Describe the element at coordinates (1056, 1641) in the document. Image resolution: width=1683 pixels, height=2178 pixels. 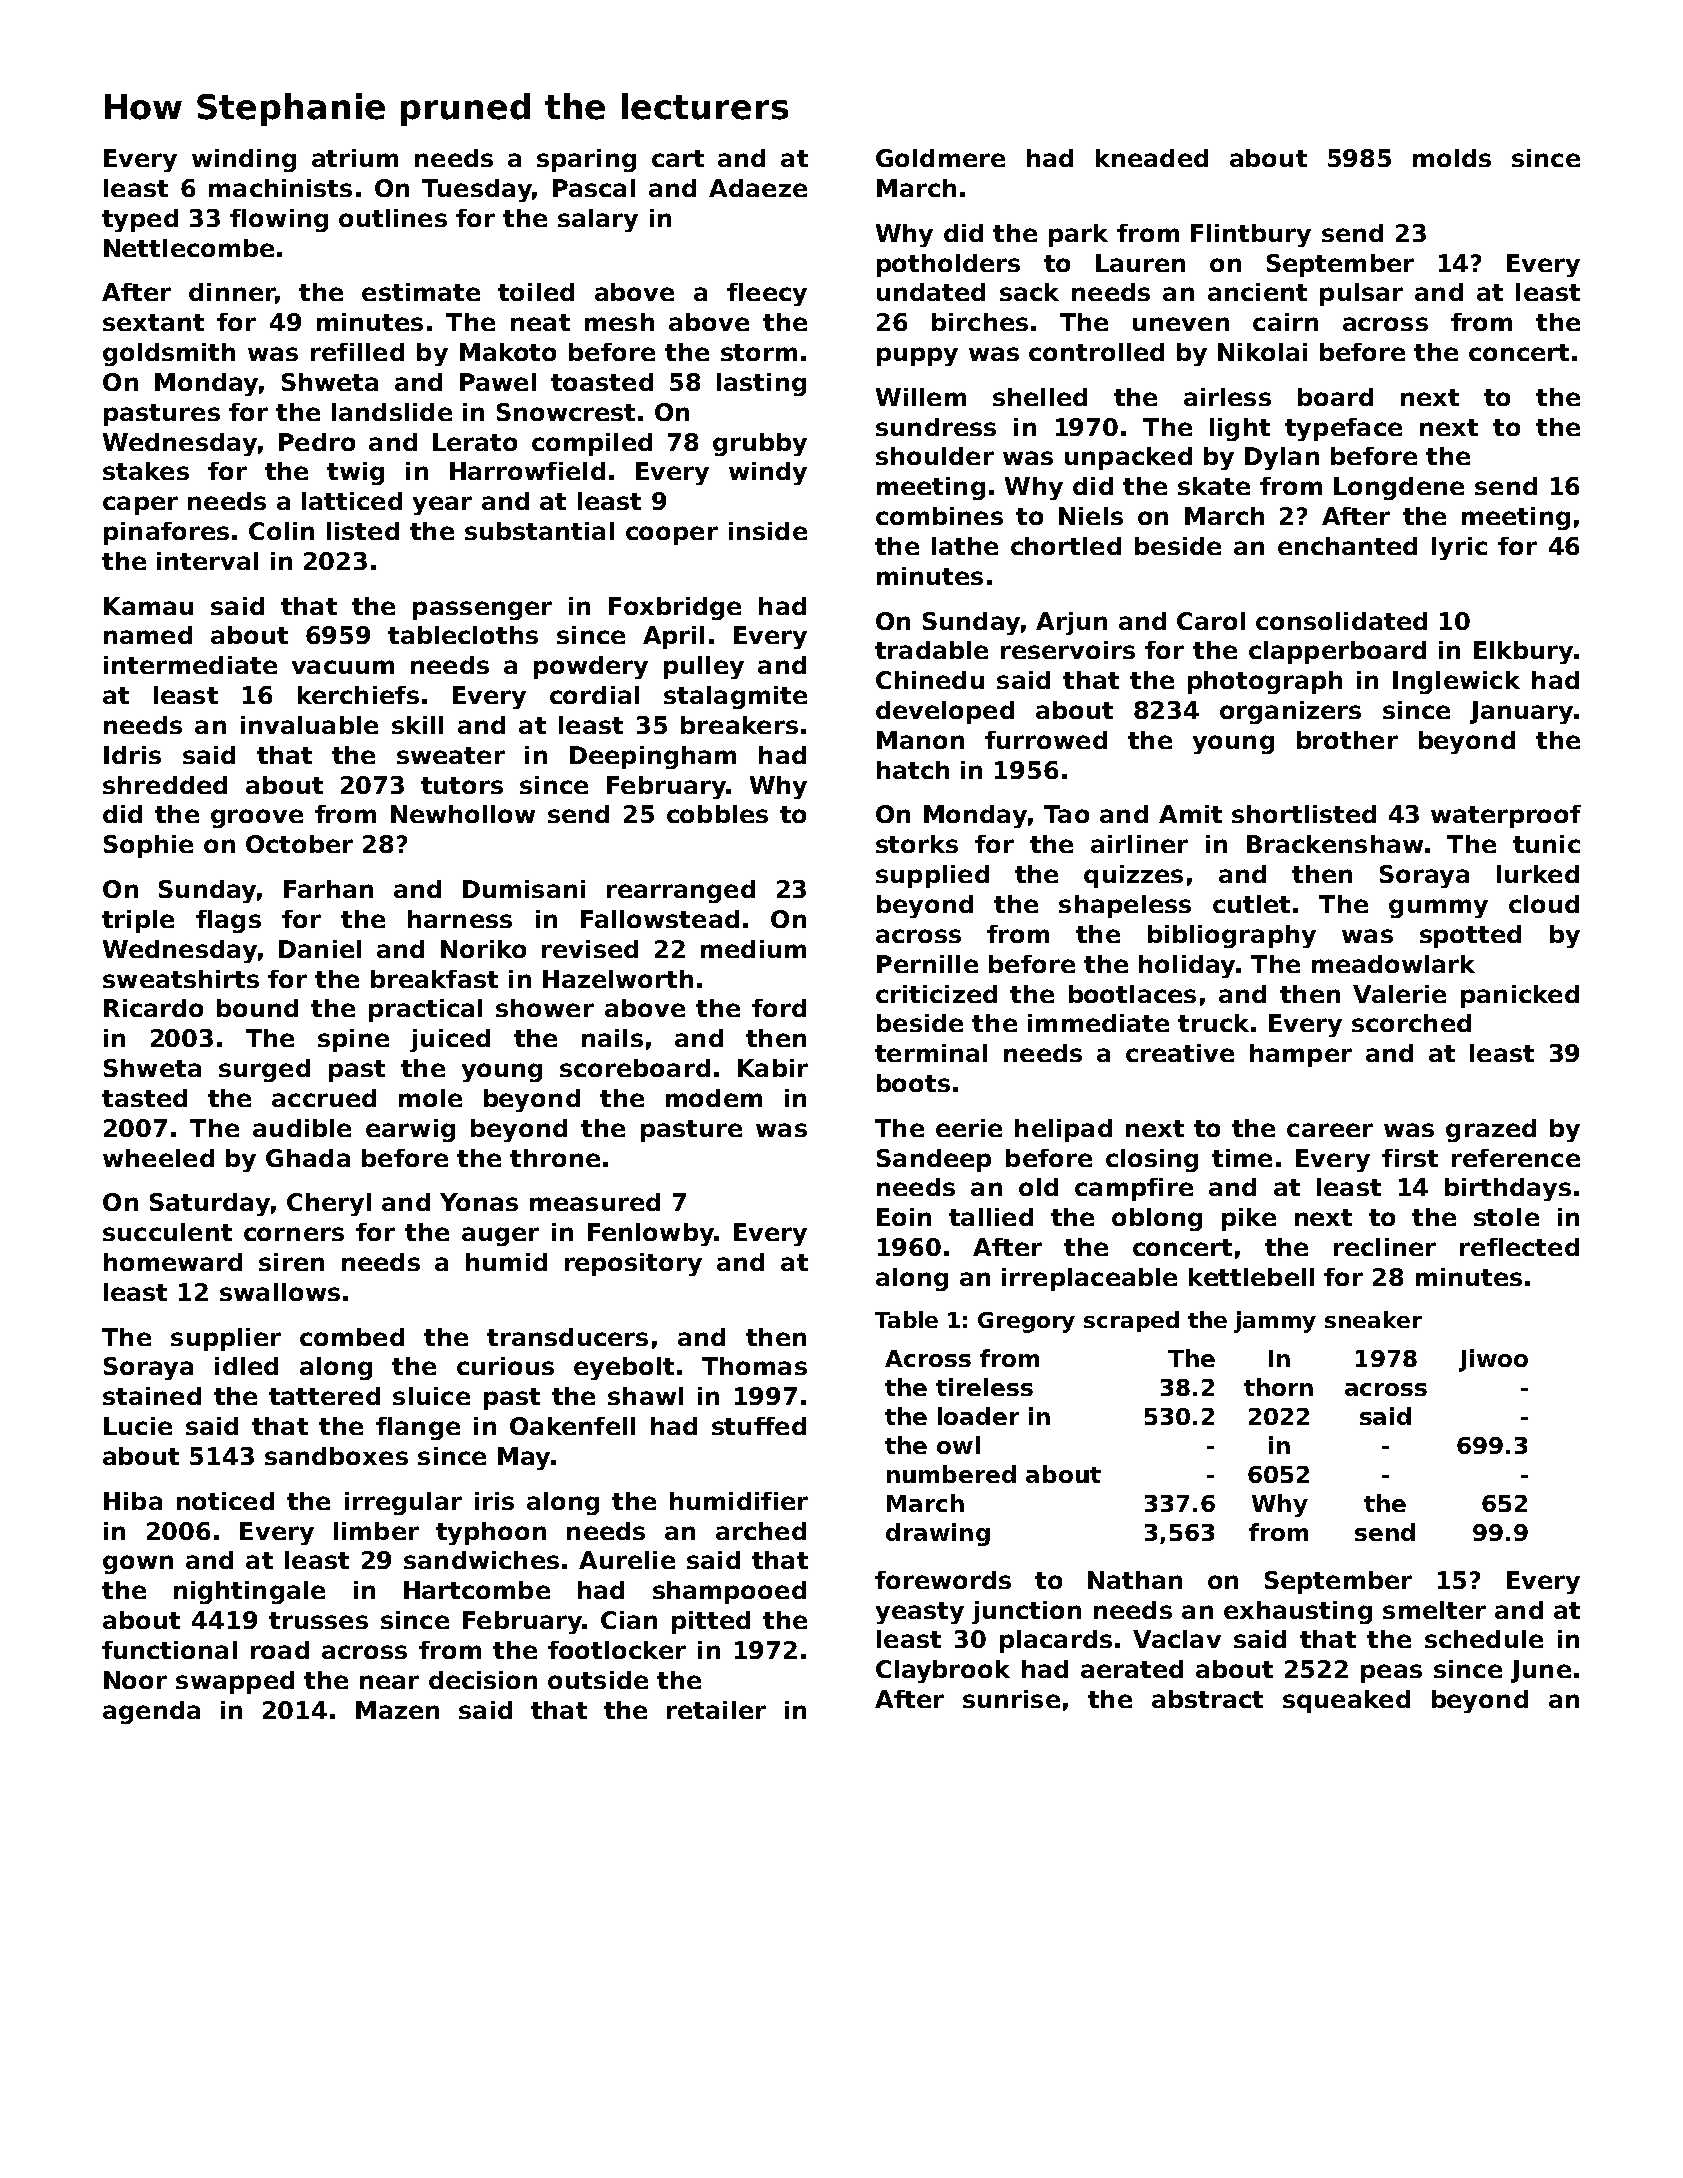
I see `placards` at that location.
